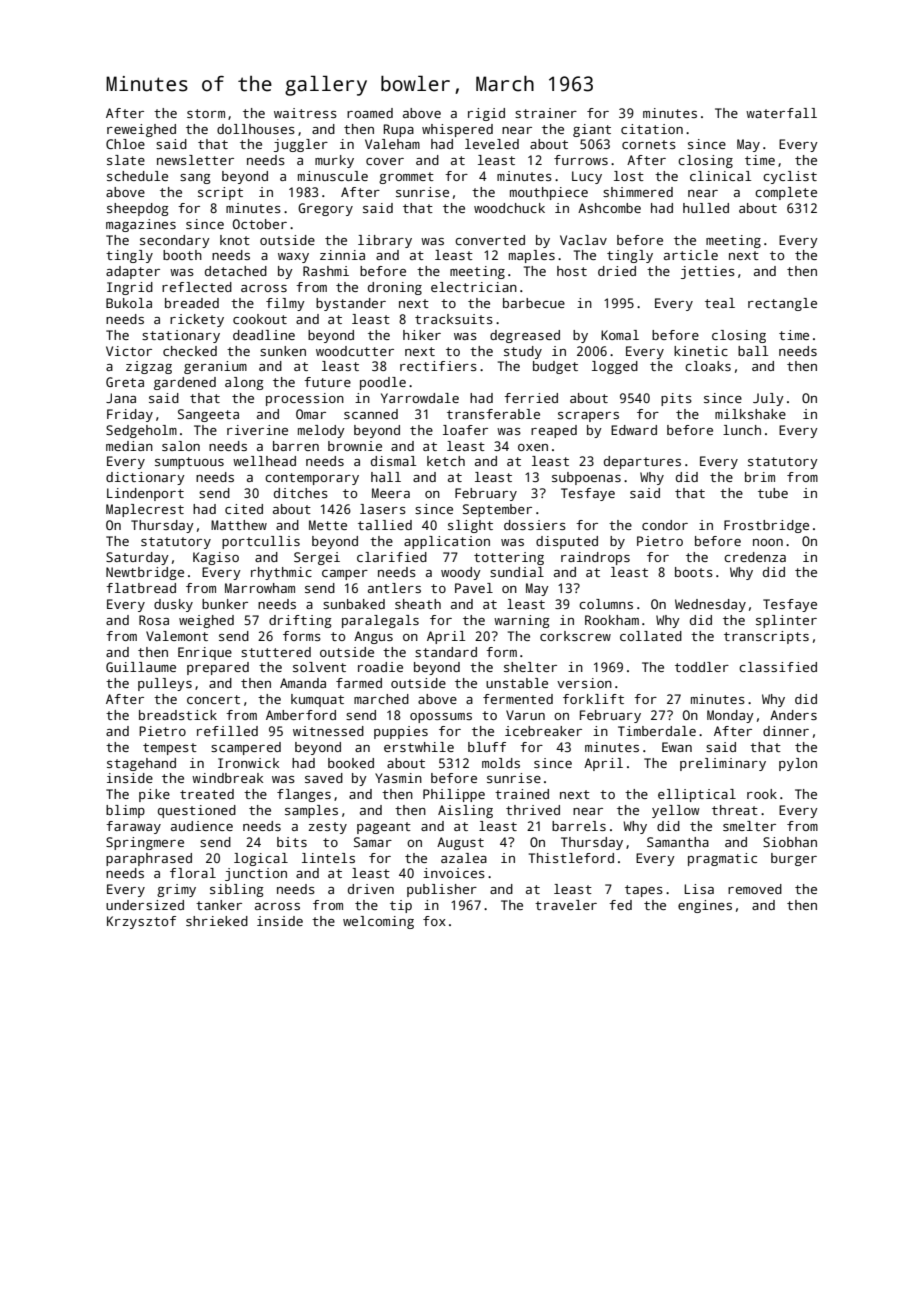 This screenshot has height=1308, width=924. I want to click on traveler, so click(566, 905).
